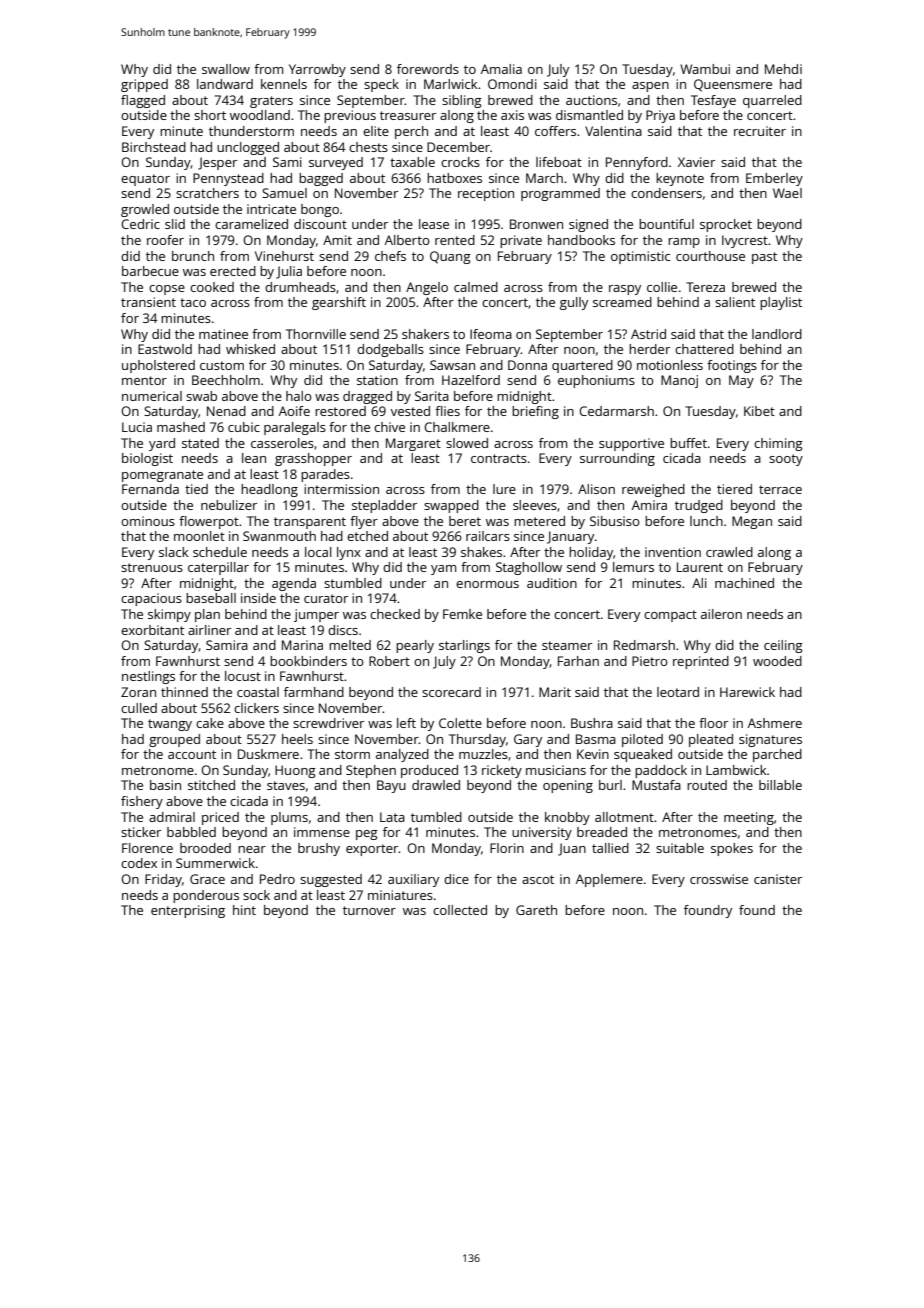 The image size is (924, 1308). I want to click on hint, so click(244, 910).
